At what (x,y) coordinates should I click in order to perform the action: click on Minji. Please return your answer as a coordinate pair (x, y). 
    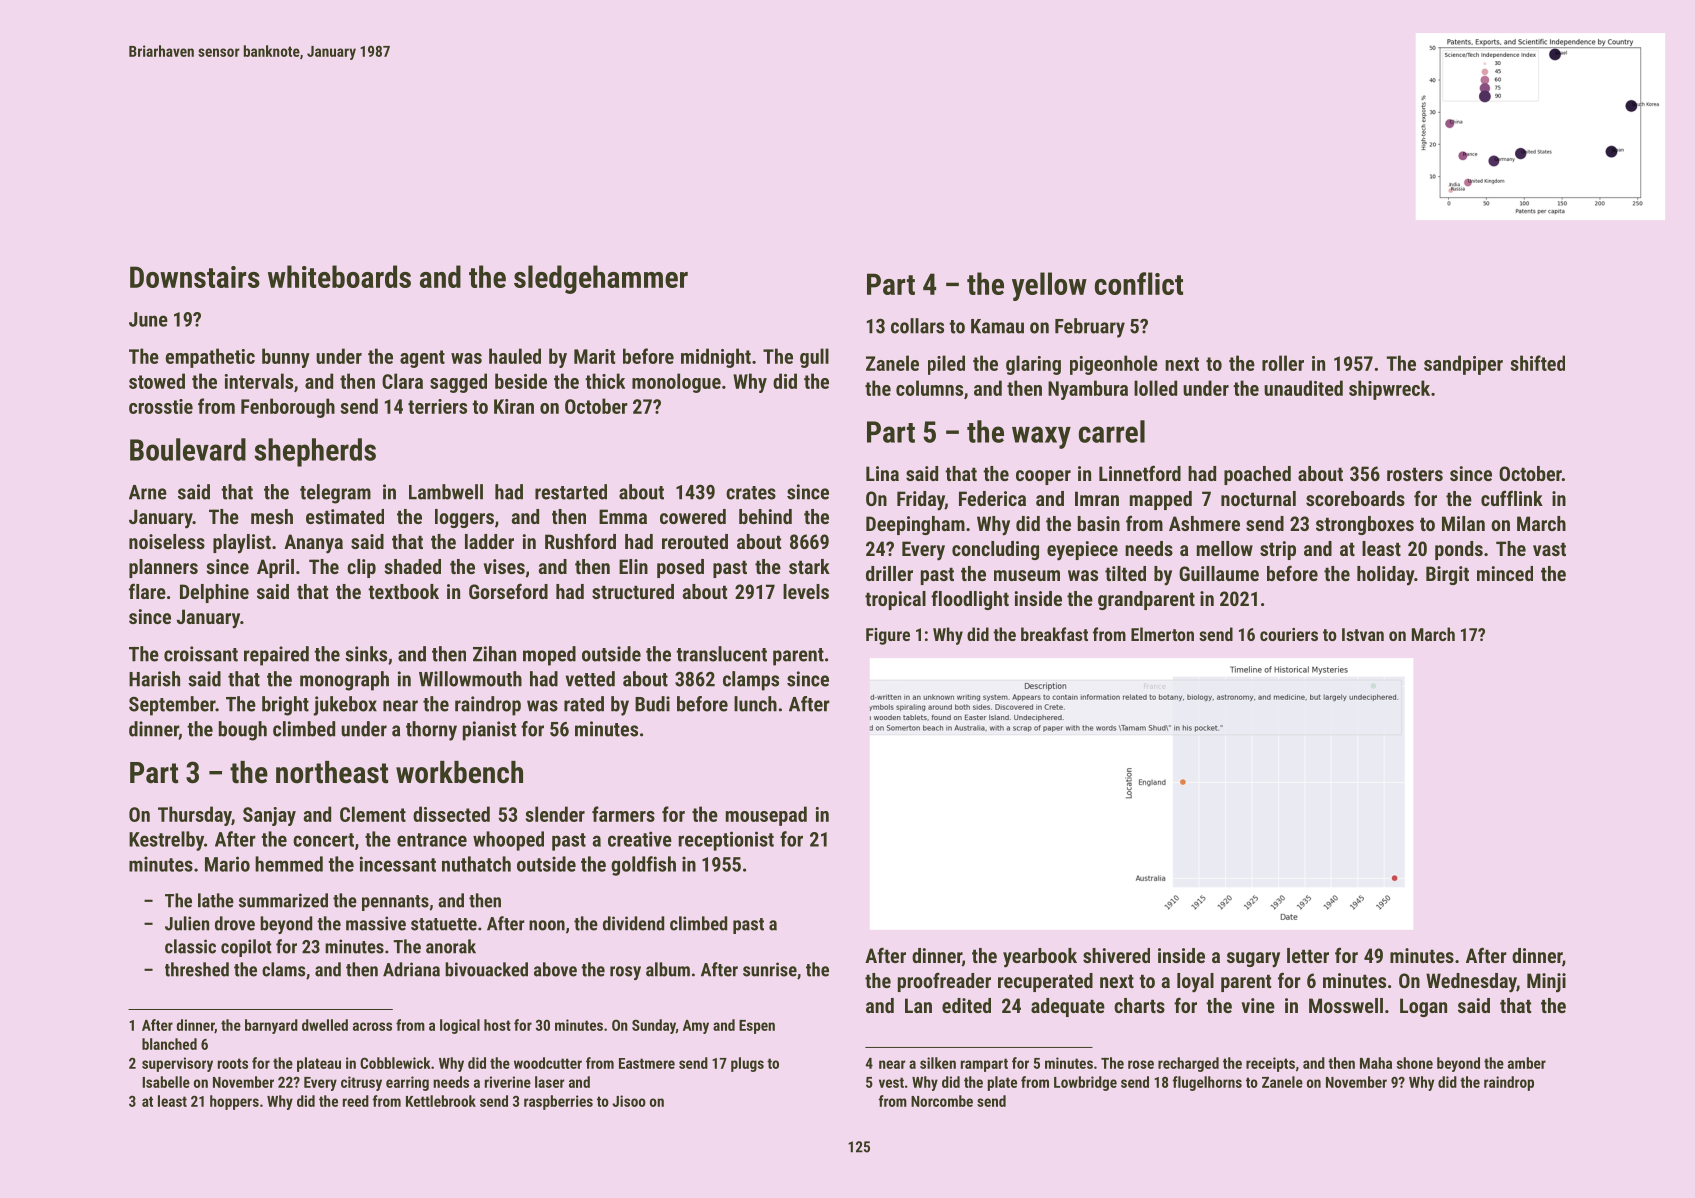
    Looking at the image, I should click on (1546, 983).
